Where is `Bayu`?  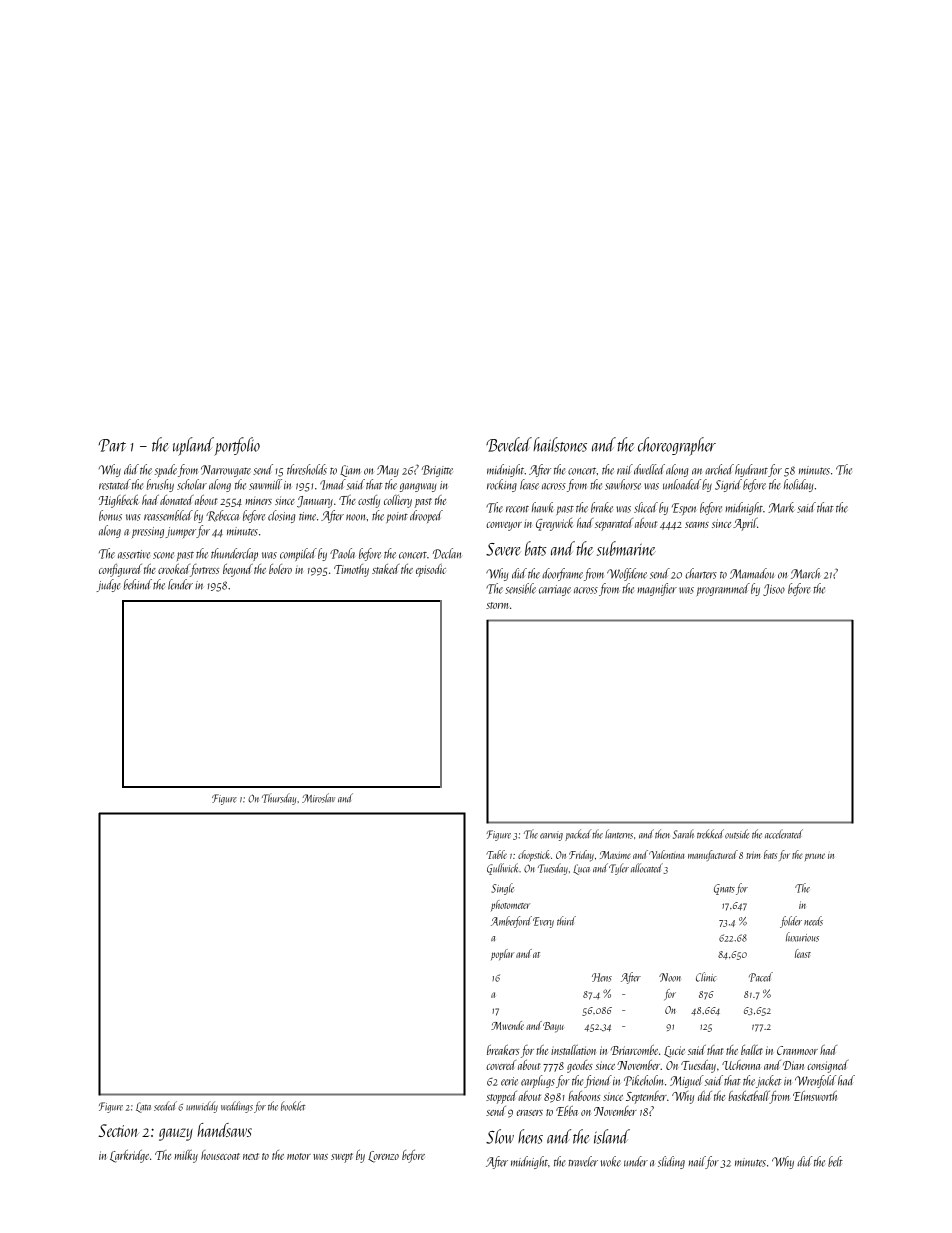 Bayu is located at coordinates (553, 1027).
